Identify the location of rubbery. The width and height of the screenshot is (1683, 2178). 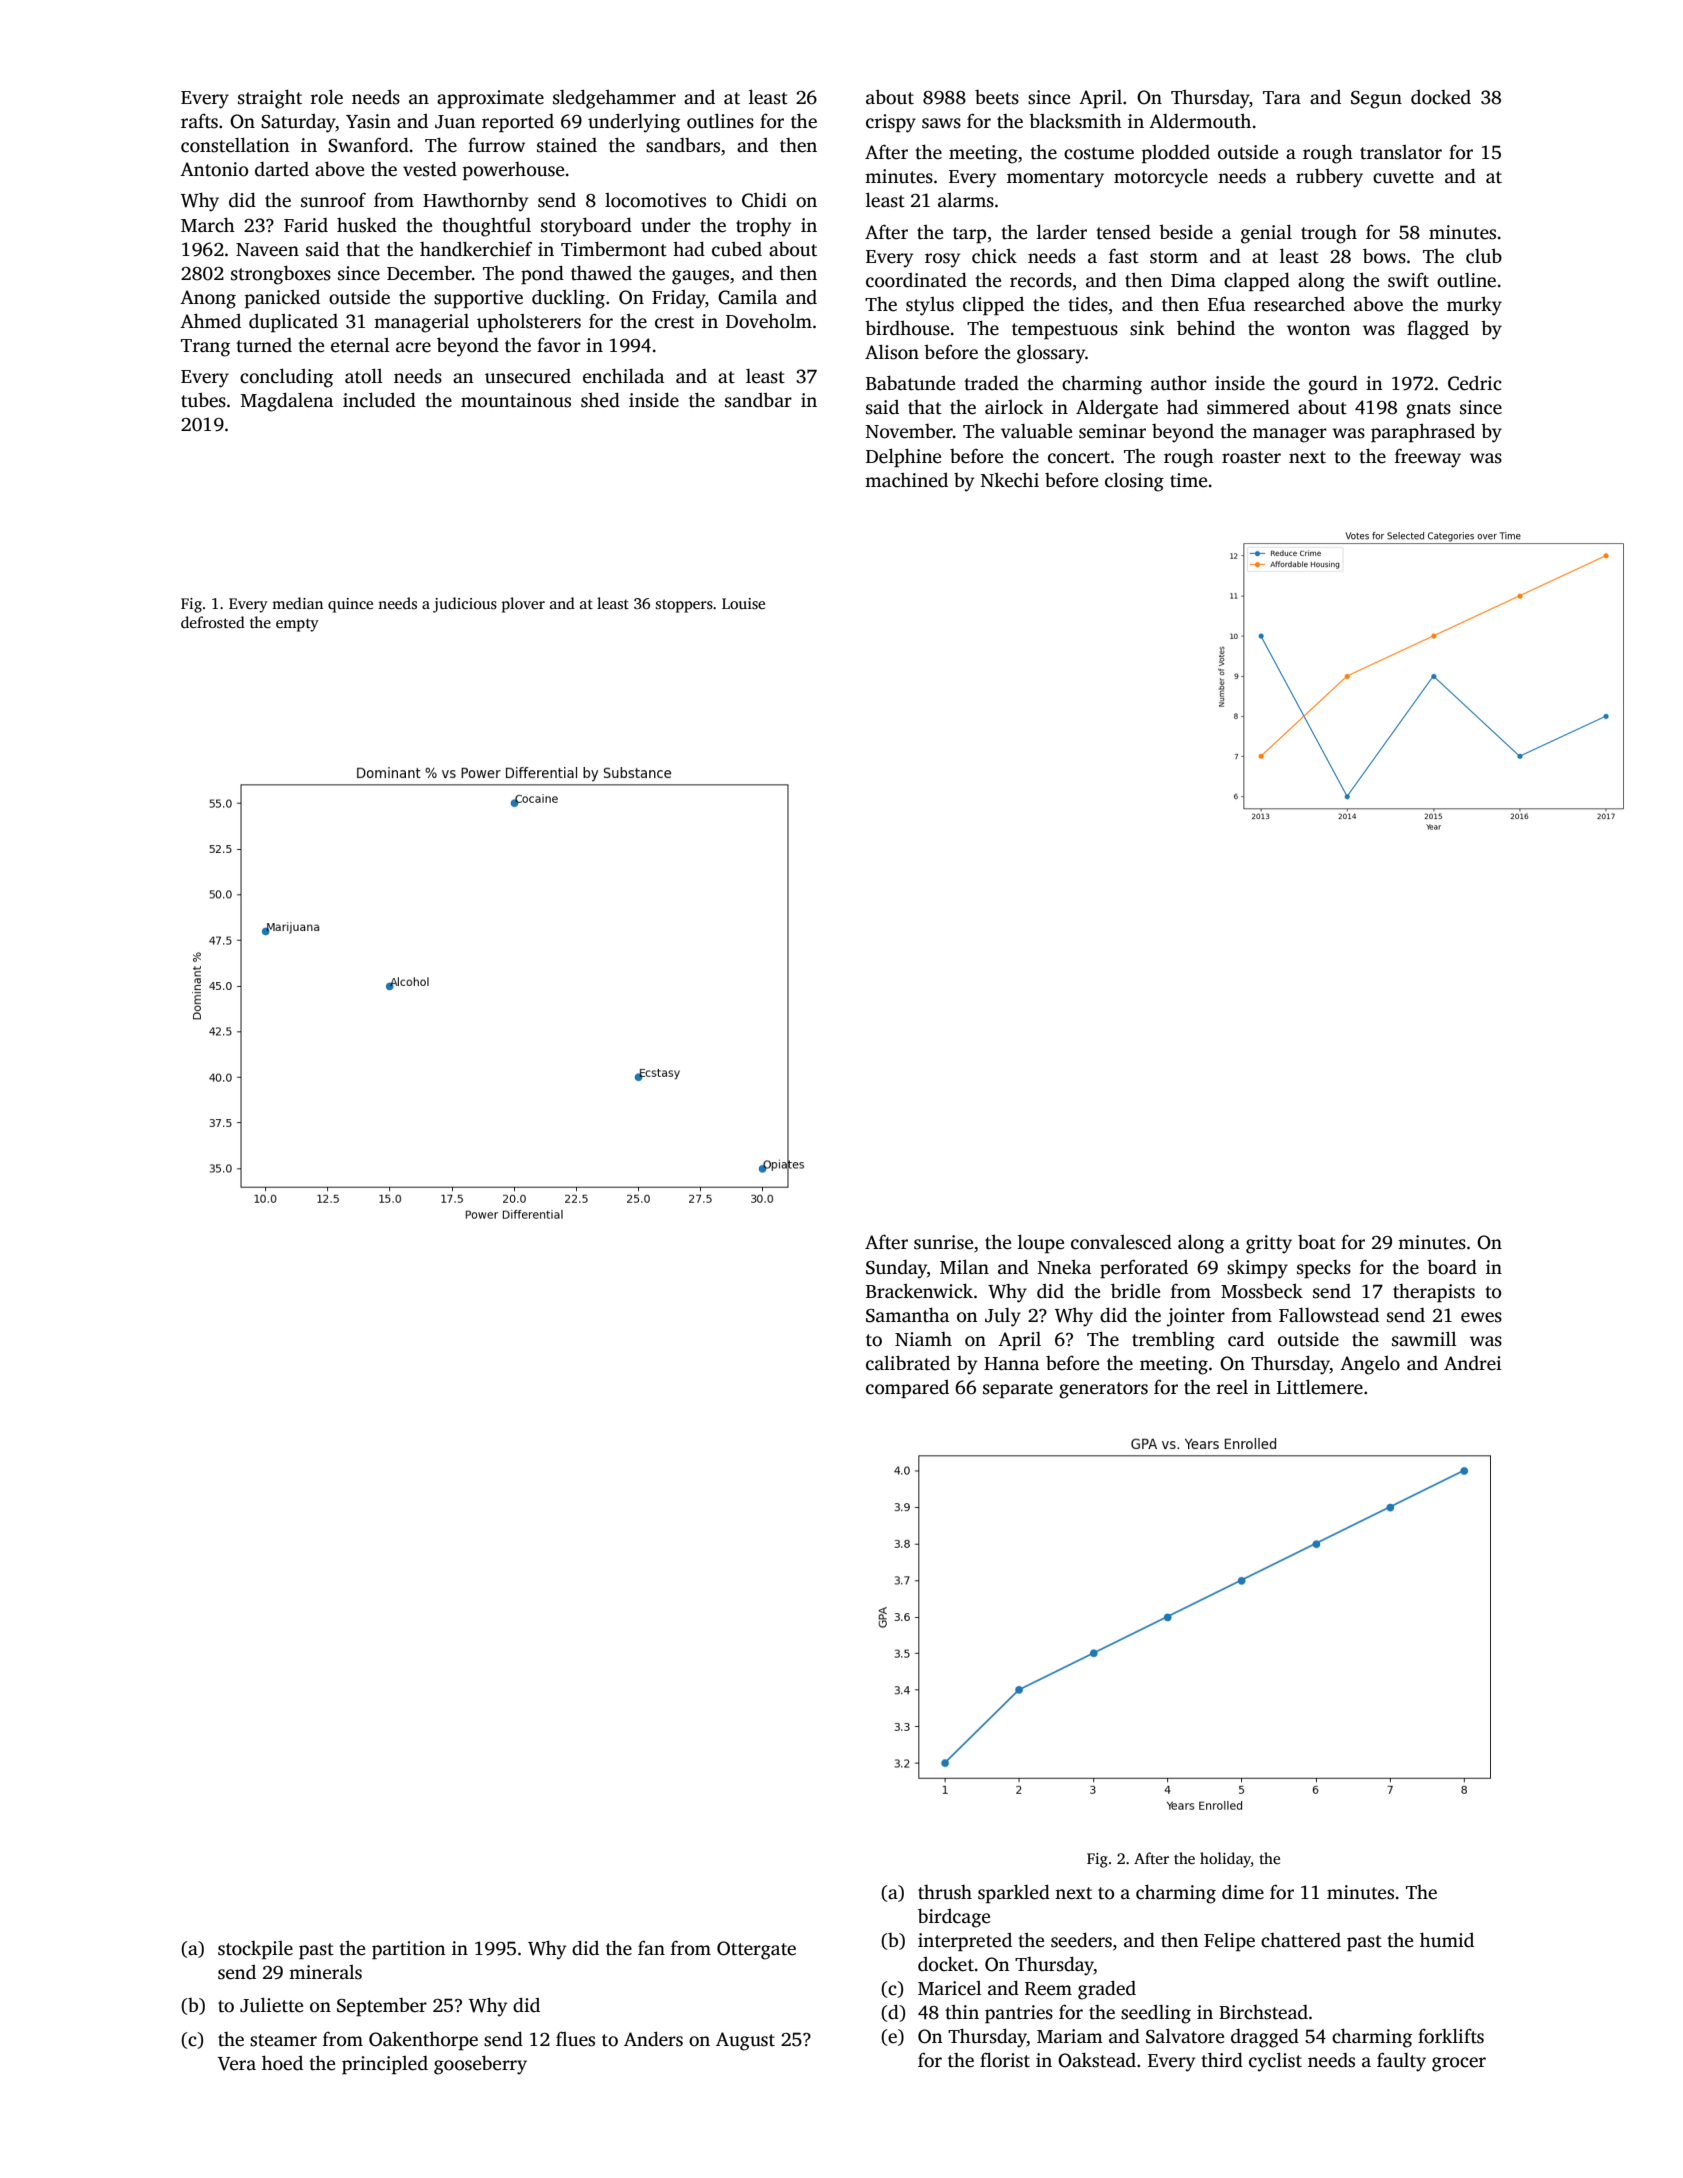
(1329, 178).
